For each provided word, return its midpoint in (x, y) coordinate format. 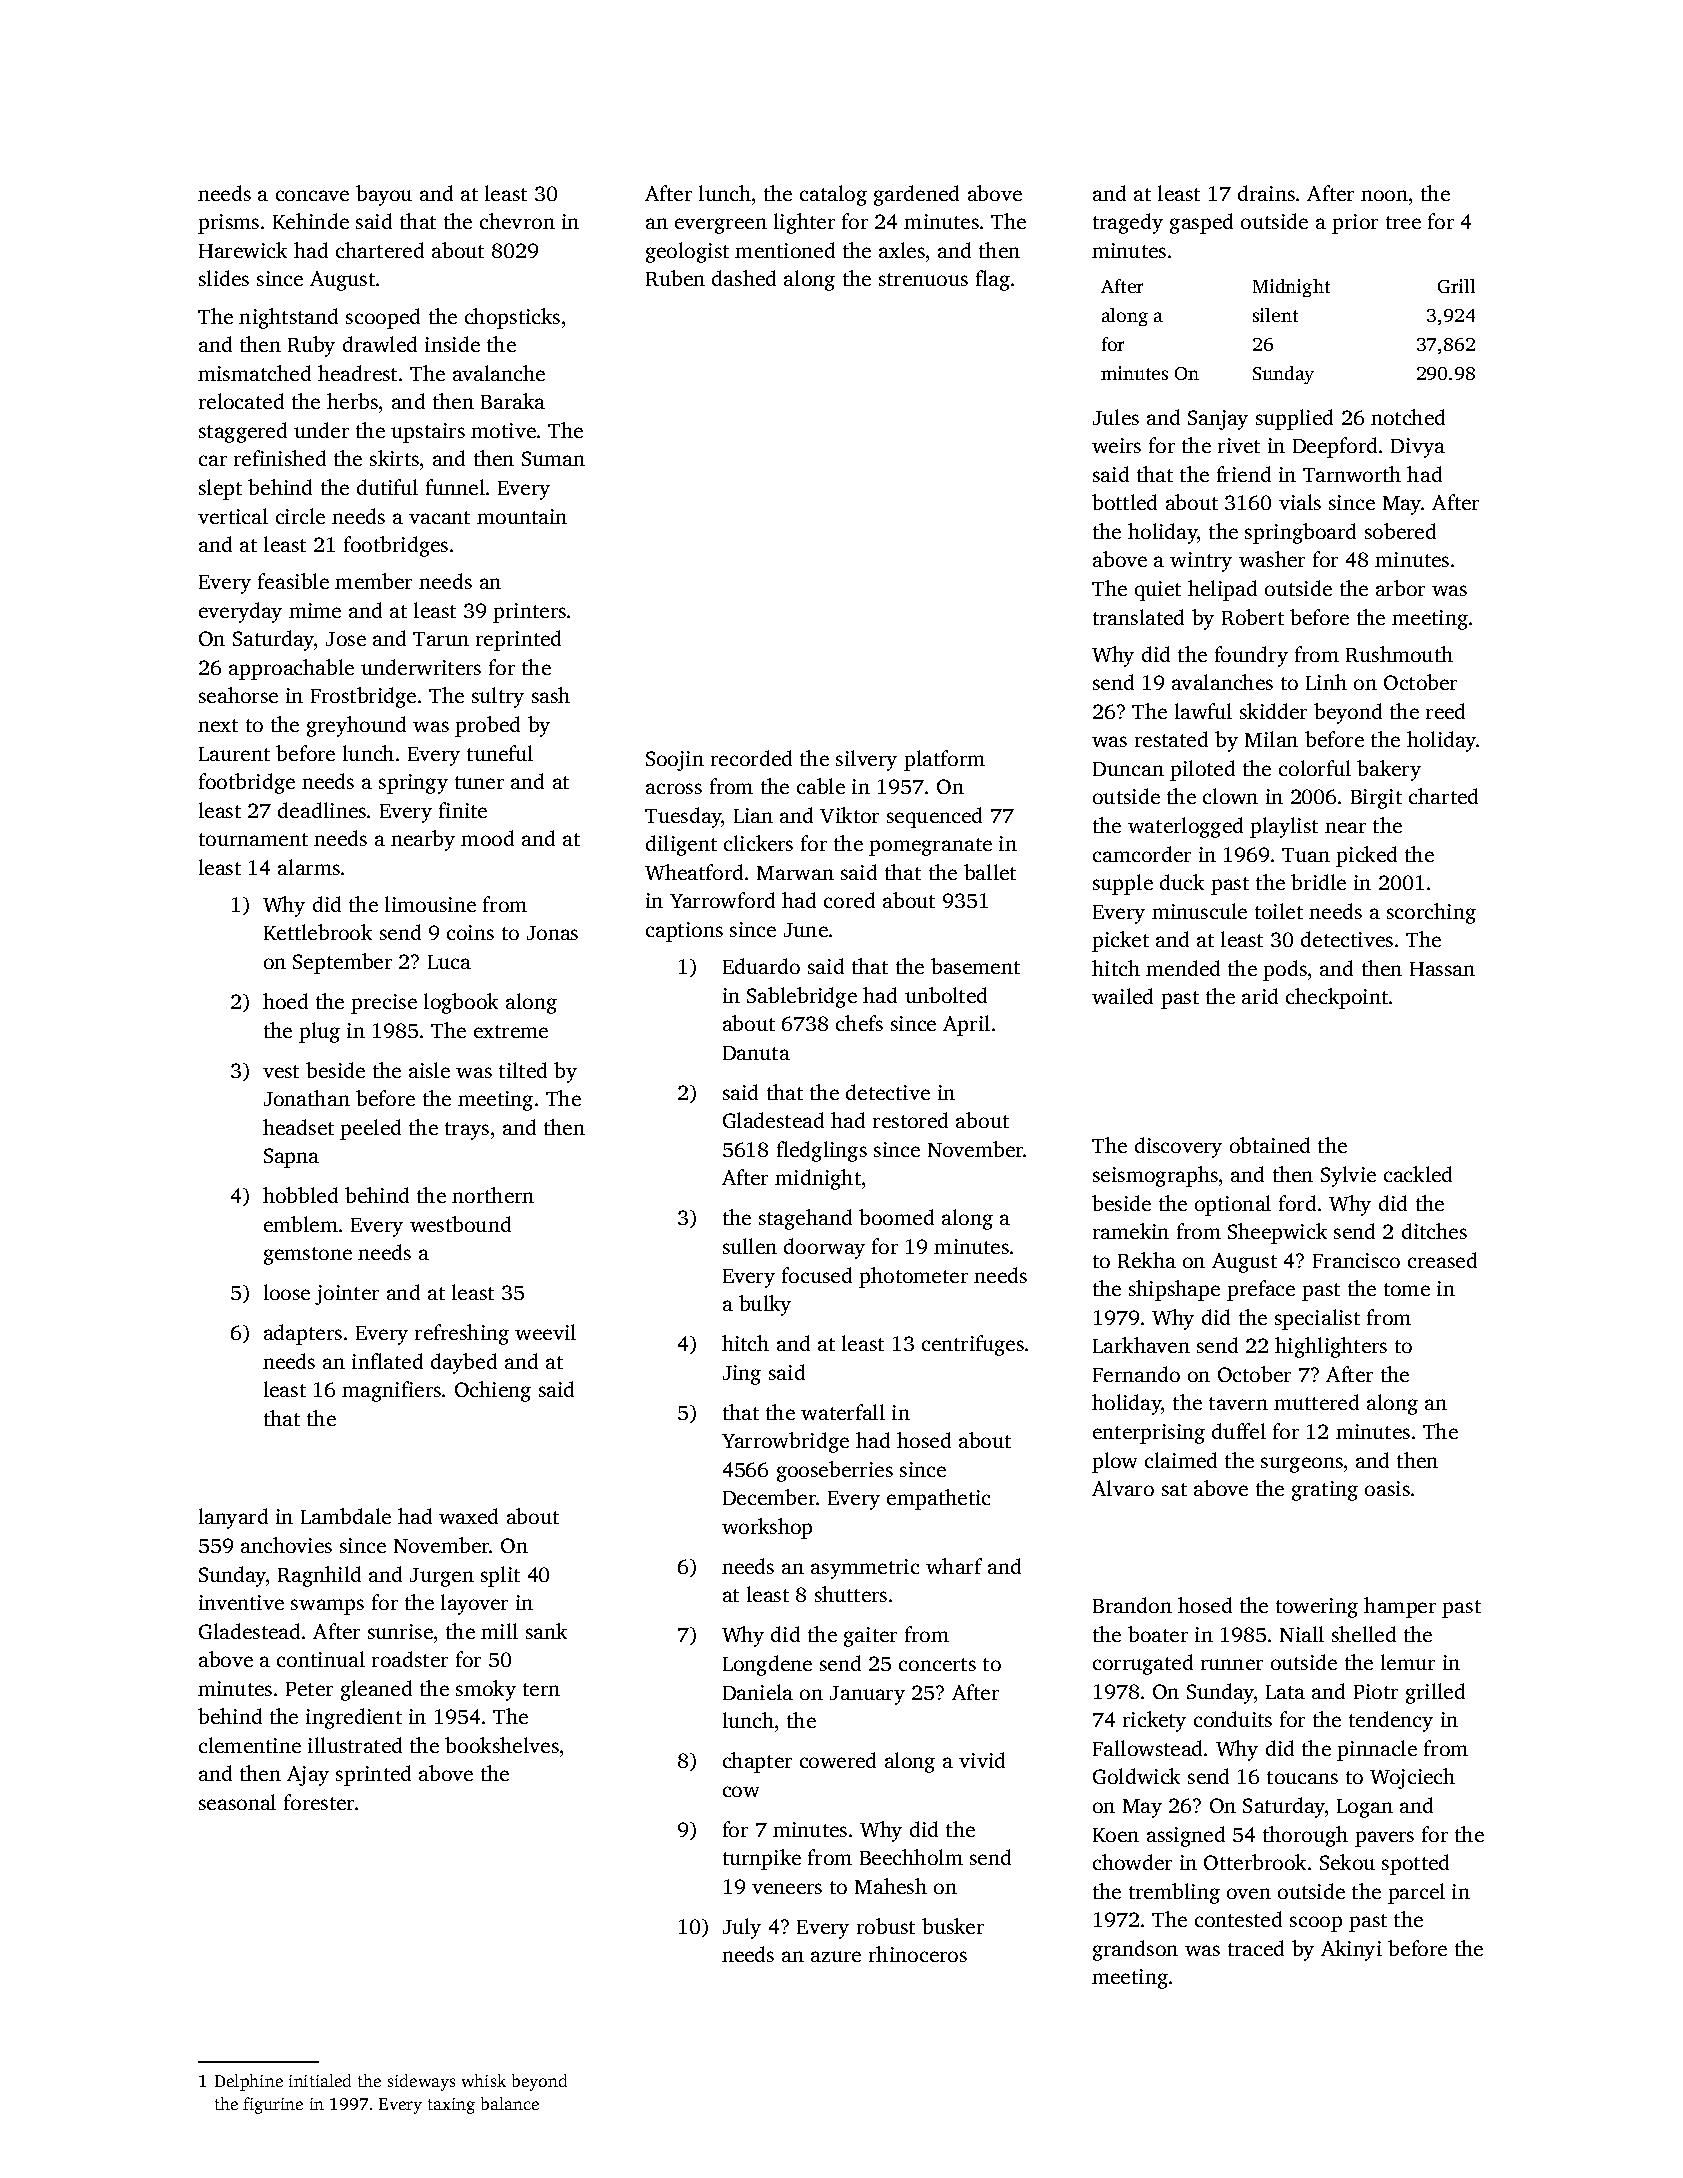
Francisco (1356, 1260)
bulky (765, 1305)
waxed (468, 1516)
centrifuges (973, 1345)
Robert (1253, 617)
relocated (241, 401)
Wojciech (1412, 1778)
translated (1138, 617)
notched (1408, 417)
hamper (1400, 1607)
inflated (387, 1361)
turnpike (762, 1859)
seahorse (238, 695)
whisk (484, 2080)
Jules (1116, 417)
